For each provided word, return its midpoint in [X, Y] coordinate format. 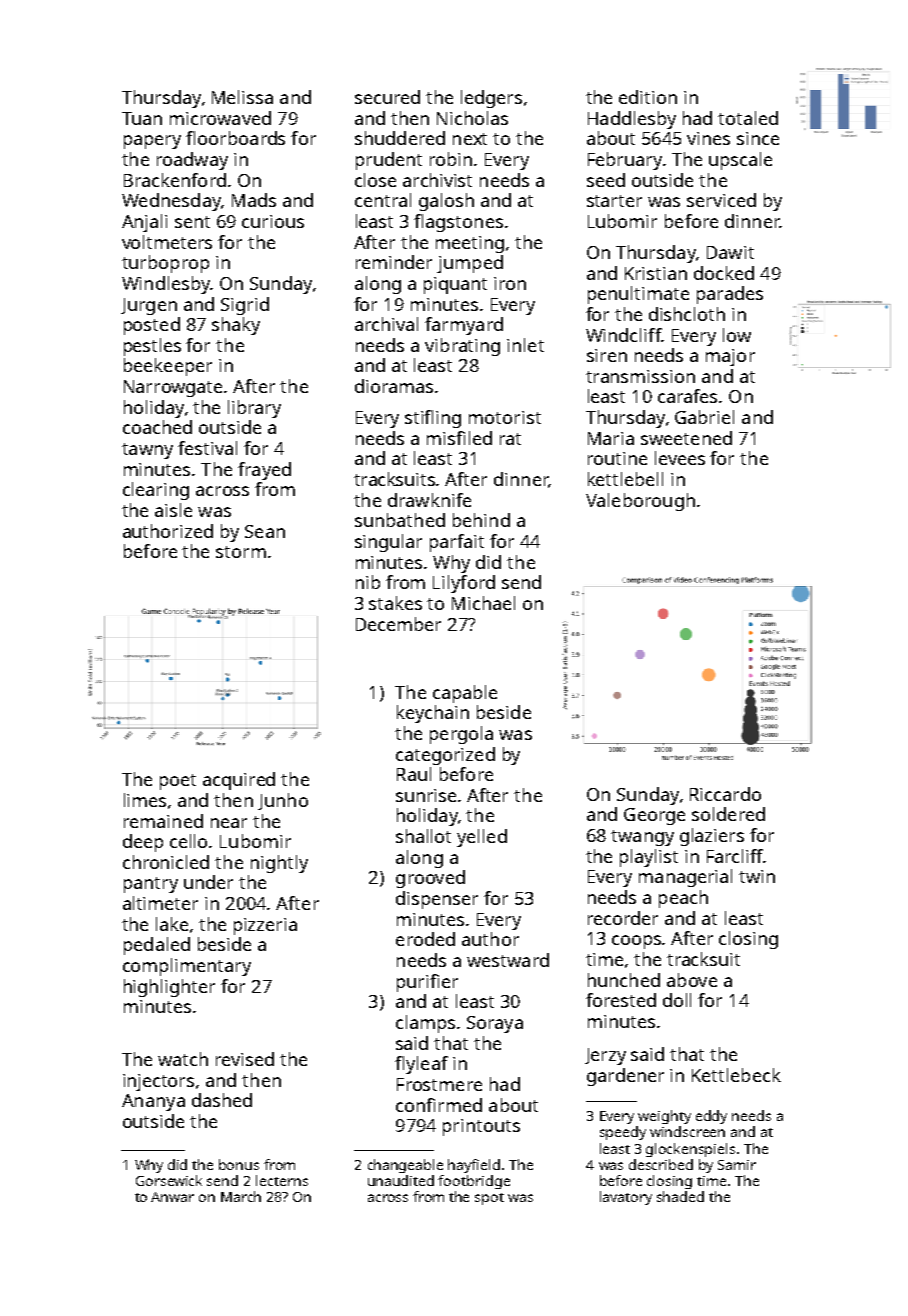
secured [387, 97]
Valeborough [640, 502]
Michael [483, 603]
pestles [152, 347]
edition [648, 97]
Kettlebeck [736, 1075]
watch [183, 1059]
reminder [394, 262]
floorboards [235, 138]
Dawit [730, 252]
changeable [405, 1166]
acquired [239, 781]
